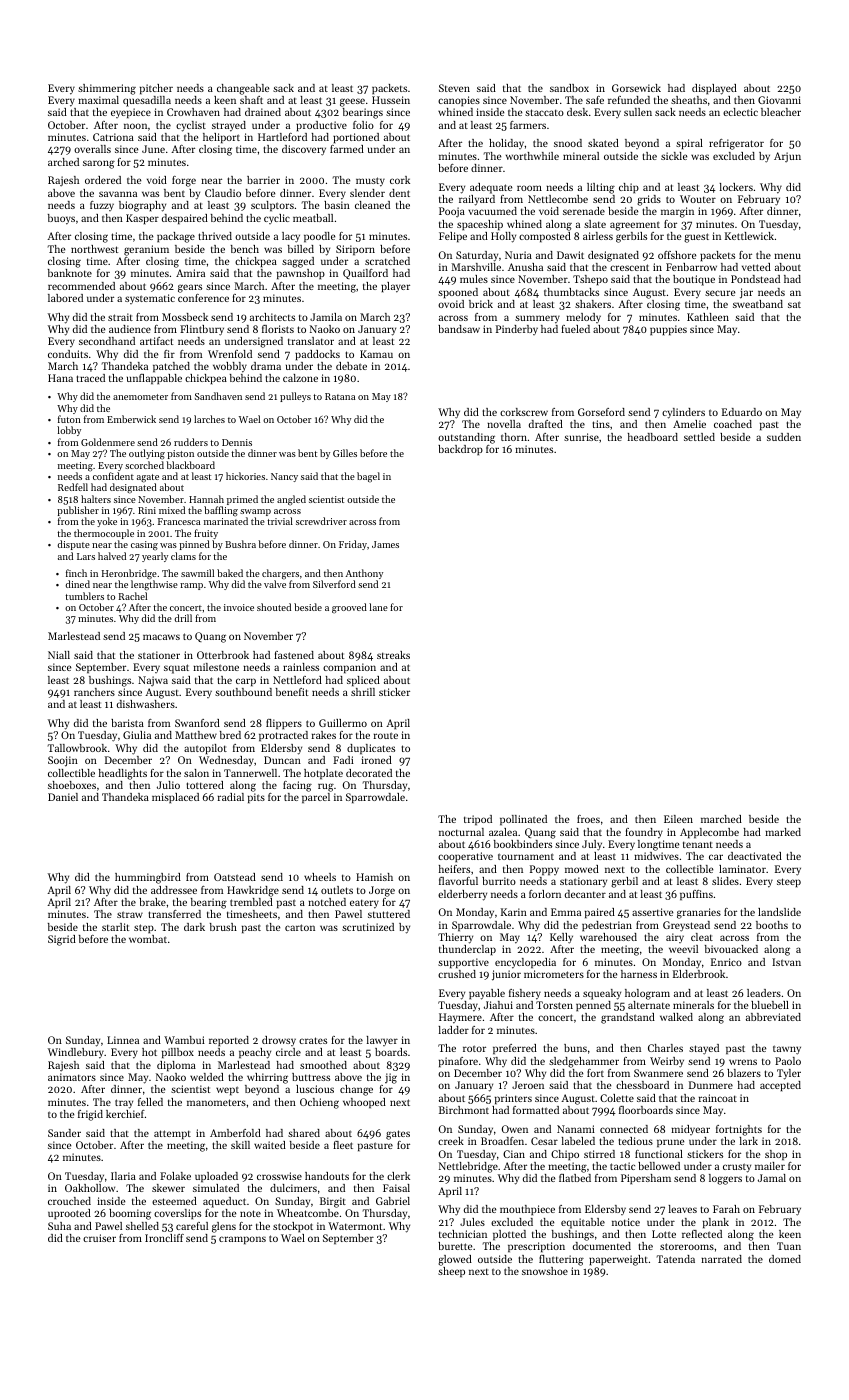 This screenshot has height=1400, width=849. Describe the element at coordinates (537, 319) in the screenshot. I see `summery` at that location.
